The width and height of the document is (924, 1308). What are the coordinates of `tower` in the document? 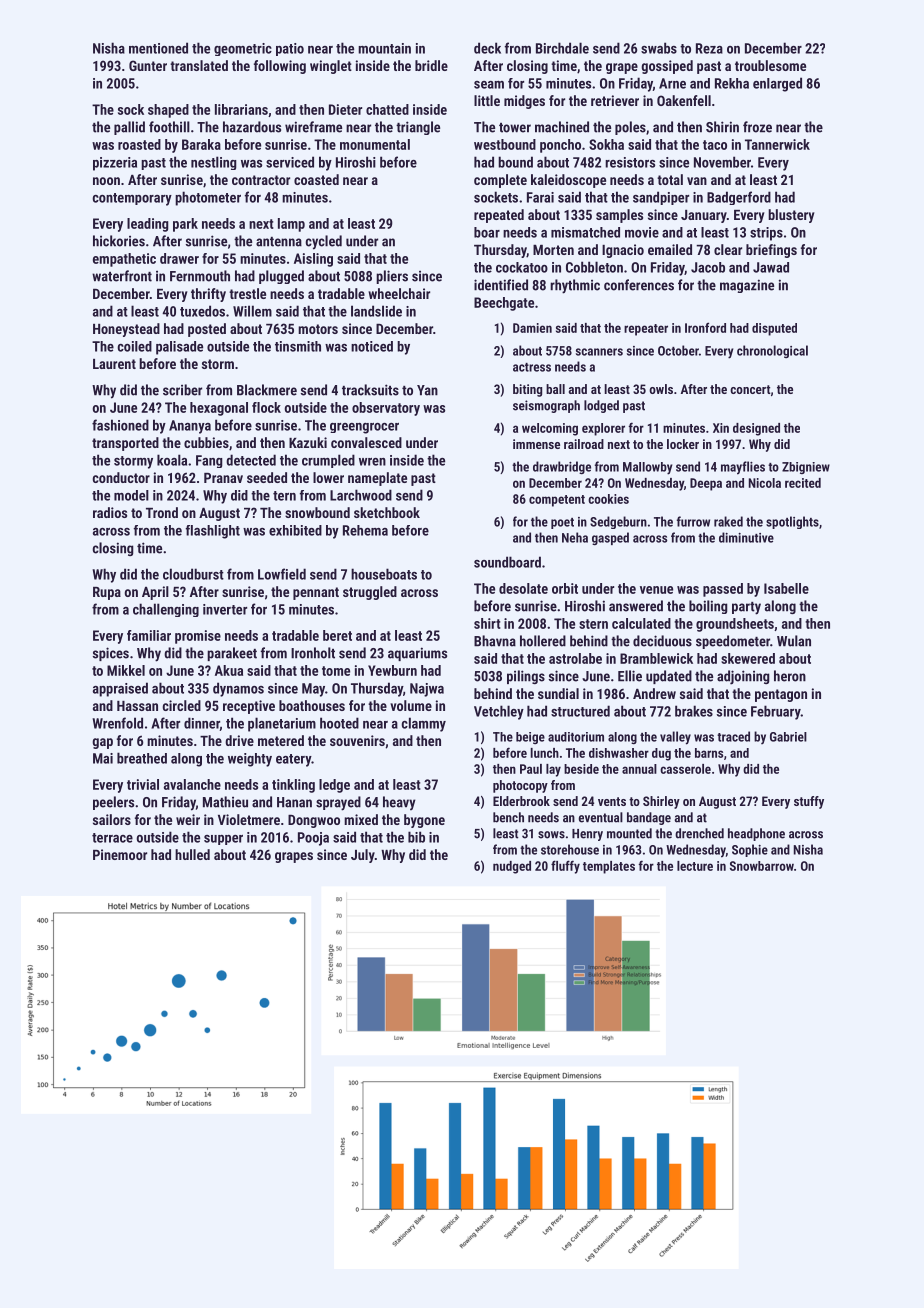 It's located at (515, 128).
